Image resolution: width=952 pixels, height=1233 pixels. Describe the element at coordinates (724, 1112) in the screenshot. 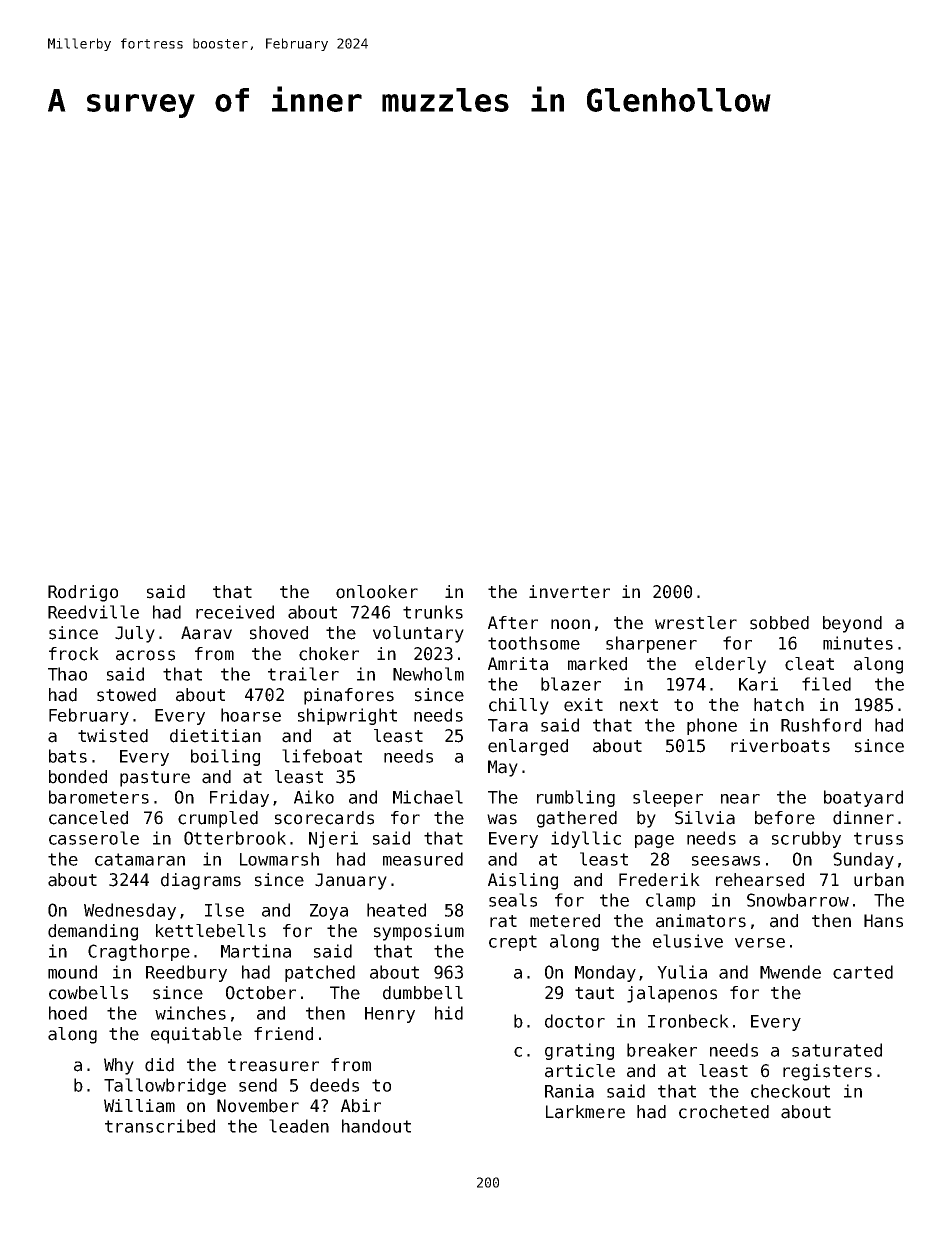

I see `crocheted` at that location.
